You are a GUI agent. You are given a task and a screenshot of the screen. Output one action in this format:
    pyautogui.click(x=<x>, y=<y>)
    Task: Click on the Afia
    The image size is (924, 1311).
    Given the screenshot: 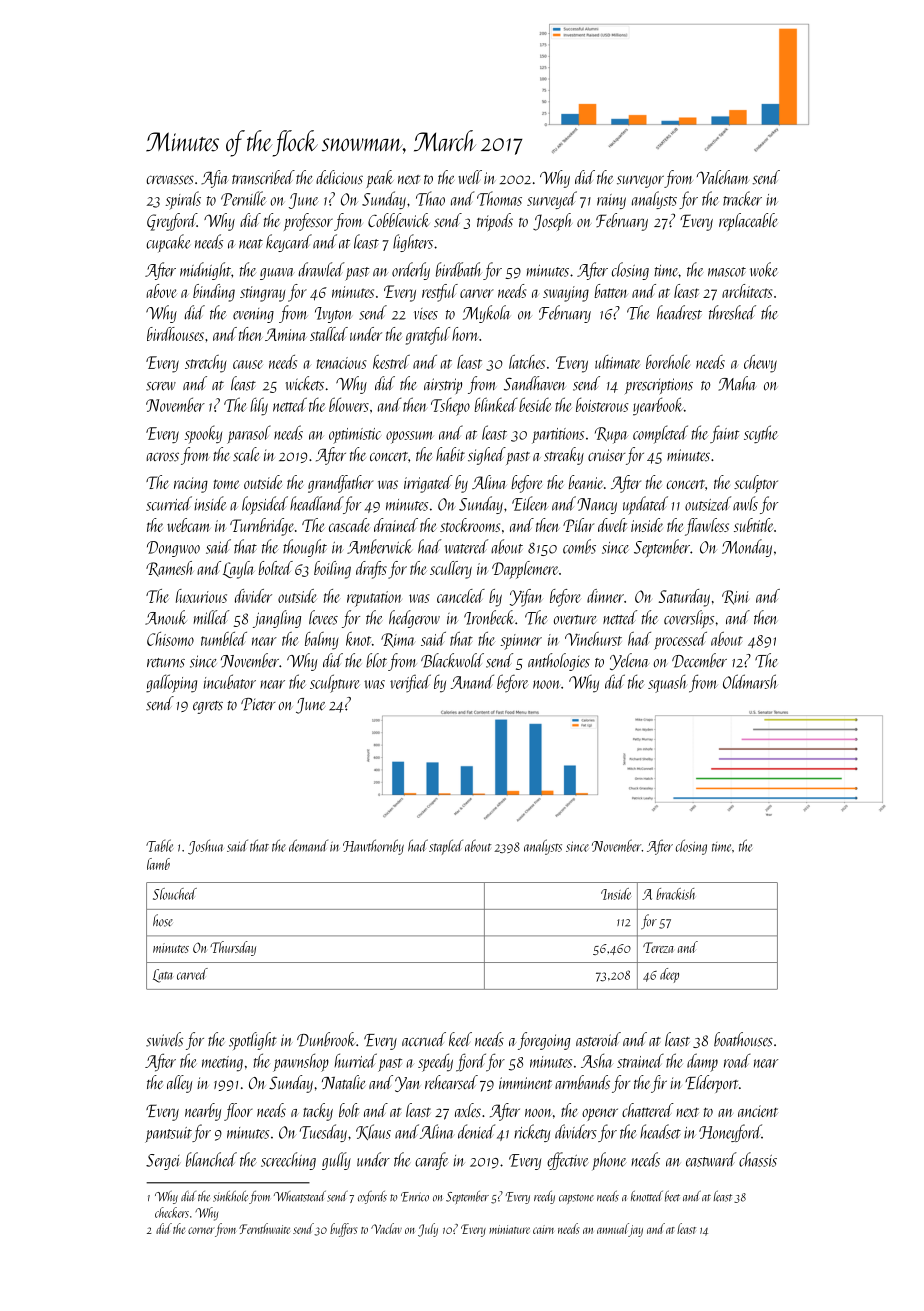 What is the action you would take?
    pyautogui.click(x=215, y=179)
